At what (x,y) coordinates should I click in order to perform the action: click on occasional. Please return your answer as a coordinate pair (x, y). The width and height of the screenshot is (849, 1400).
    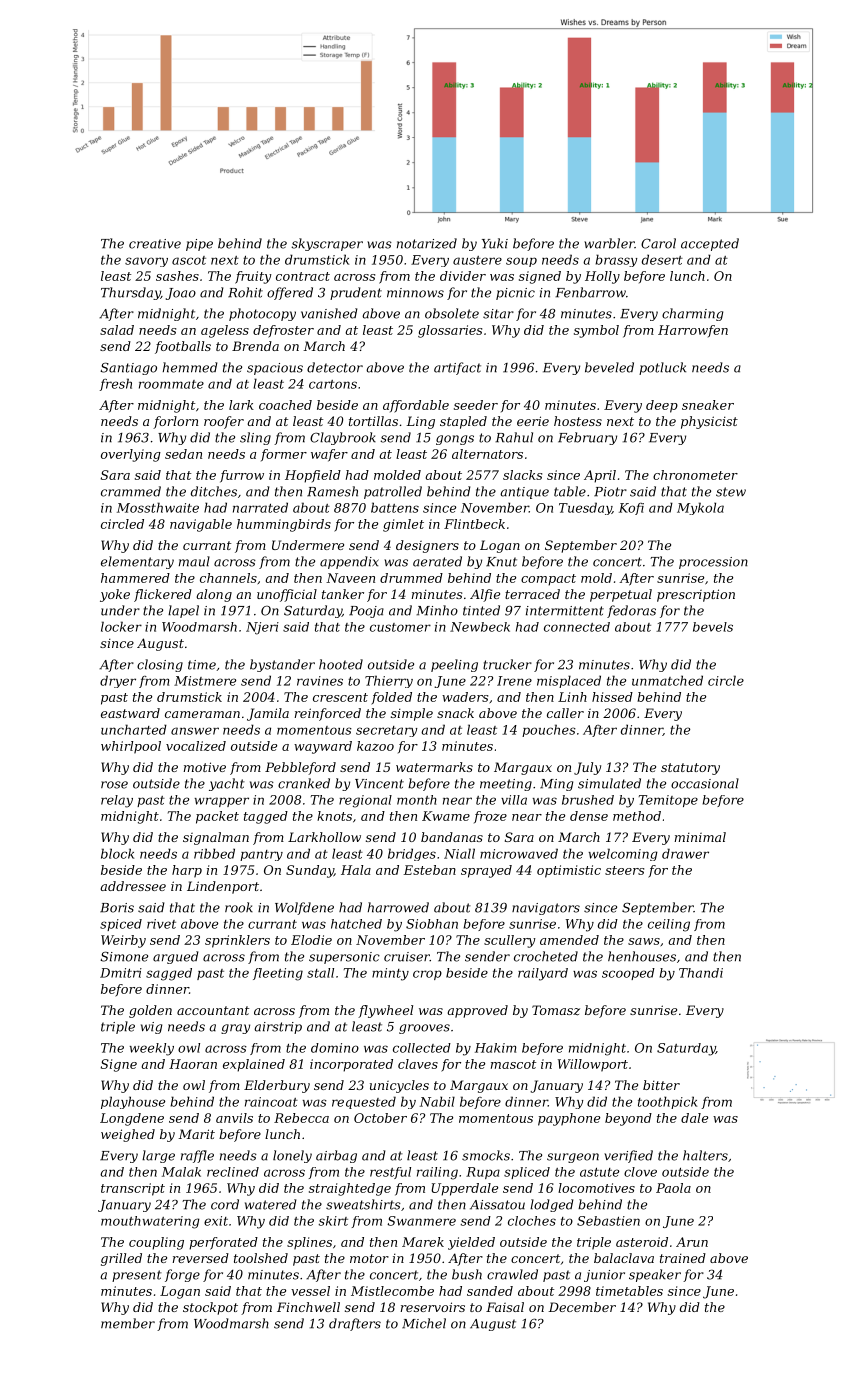
    Looking at the image, I should click on (705, 783).
